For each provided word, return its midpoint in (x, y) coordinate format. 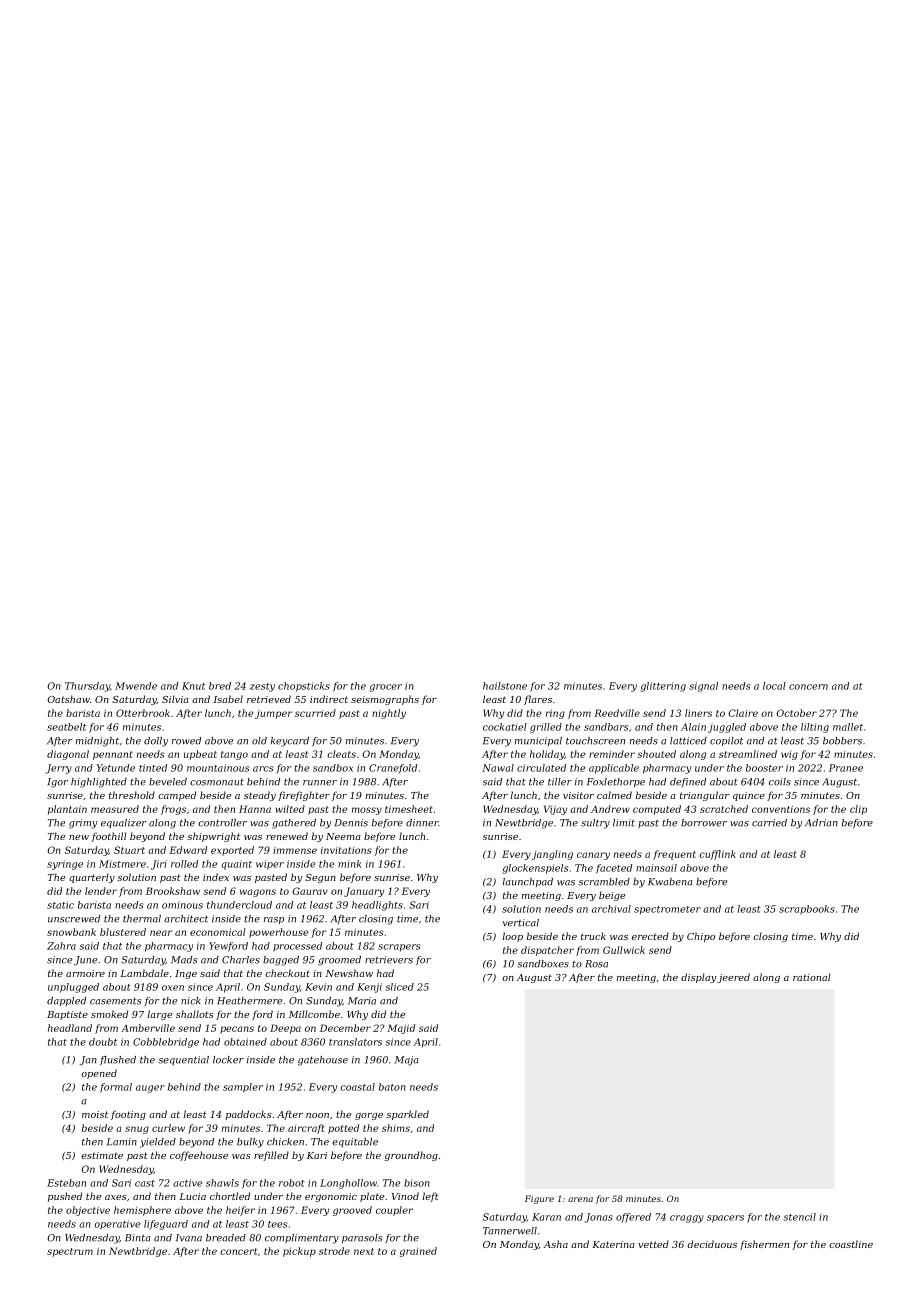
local (774, 686)
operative (117, 1225)
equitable (355, 1143)
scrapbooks (807, 910)
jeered (733, 978)
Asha (556, 1244)
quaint (236, 865)
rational (812, 977)
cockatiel (505, 727)
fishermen (764, 1245)
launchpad (528, 882)
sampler (243, 1088)
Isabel (228, 699)
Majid (401, 1029)
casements (115, 1001)
